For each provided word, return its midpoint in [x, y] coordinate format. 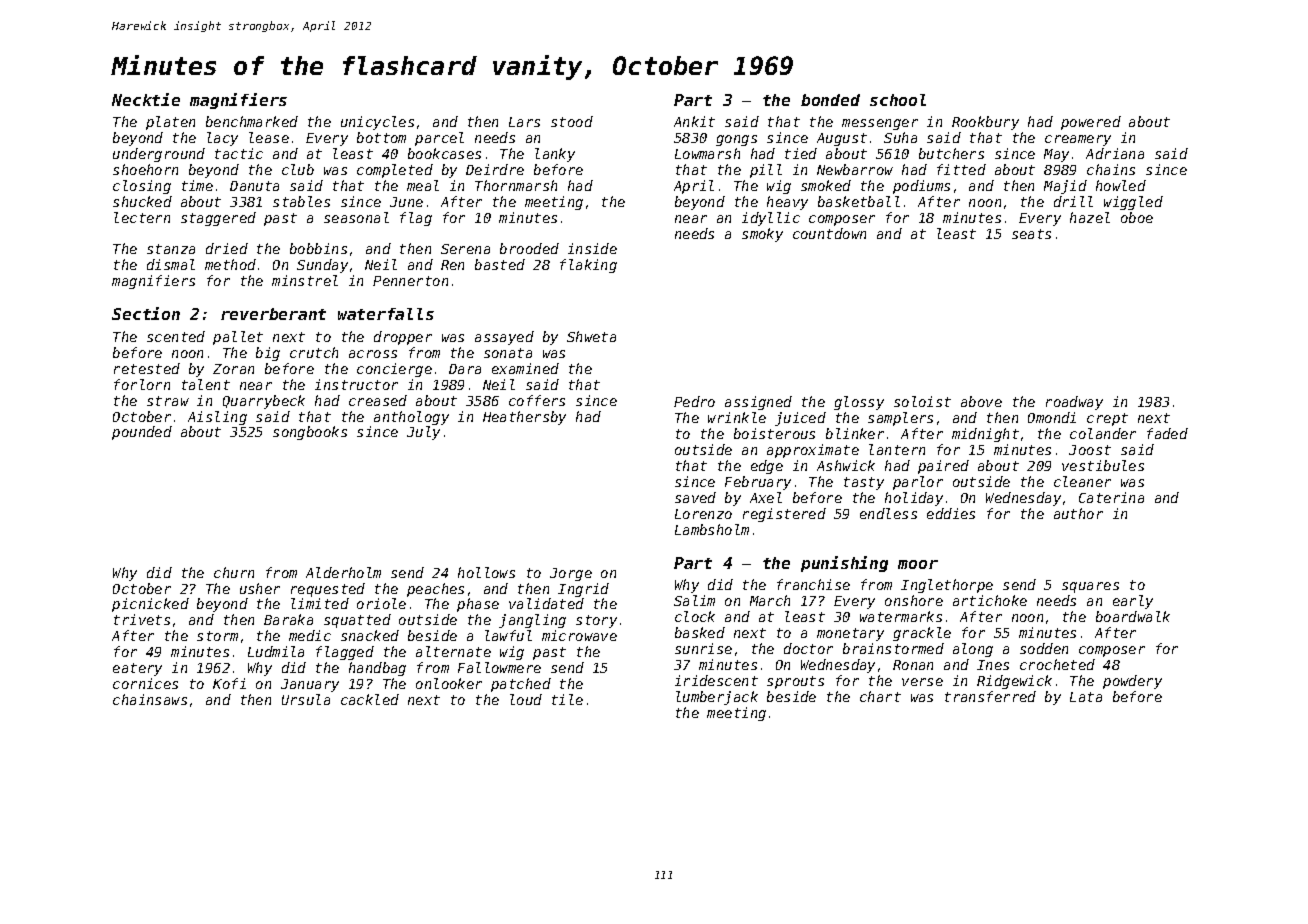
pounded [142, 433]
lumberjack [717, 698]
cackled [370, 699]
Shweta [591, 336]
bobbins [318, 248]
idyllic [771, 219]
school [898, 100]
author [1078, 513]
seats [1031, 234]
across [373, 354]
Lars [524, 122]
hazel [1090, 217]
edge [767, 467]
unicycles [377, 123]
